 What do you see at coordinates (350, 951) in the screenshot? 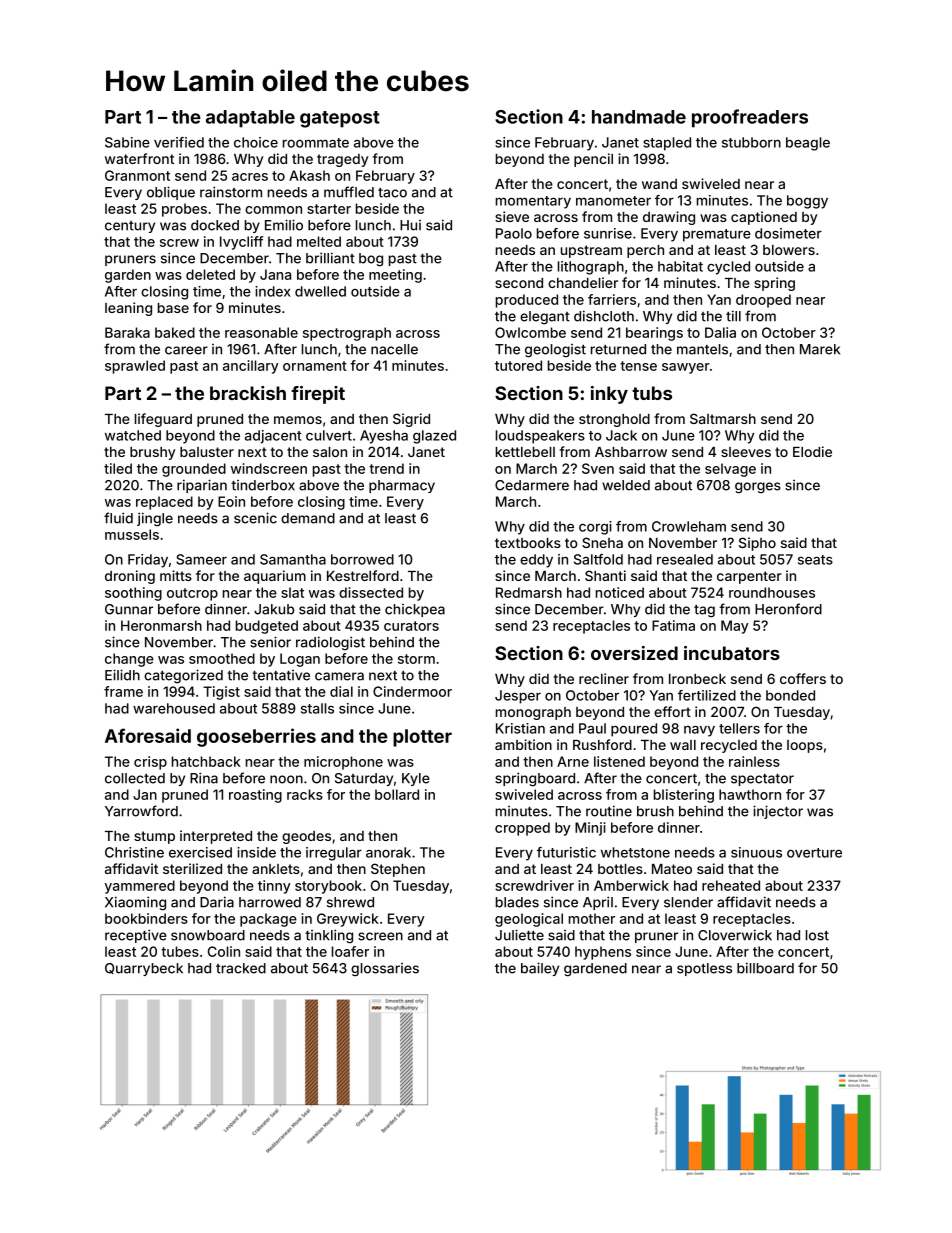
I see `loafer` at bounding box center [350, 951].
